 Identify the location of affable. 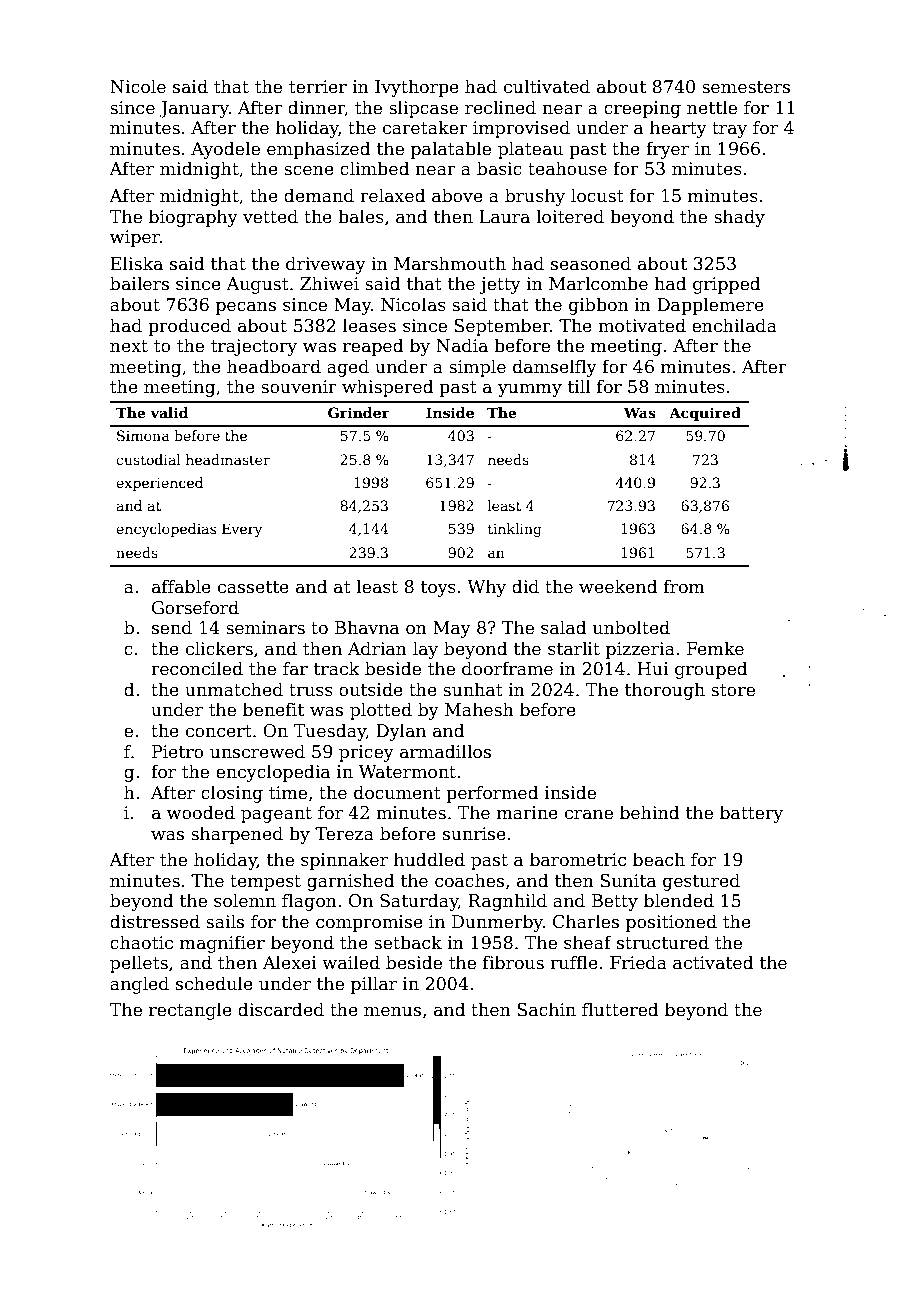
(181, 586).
